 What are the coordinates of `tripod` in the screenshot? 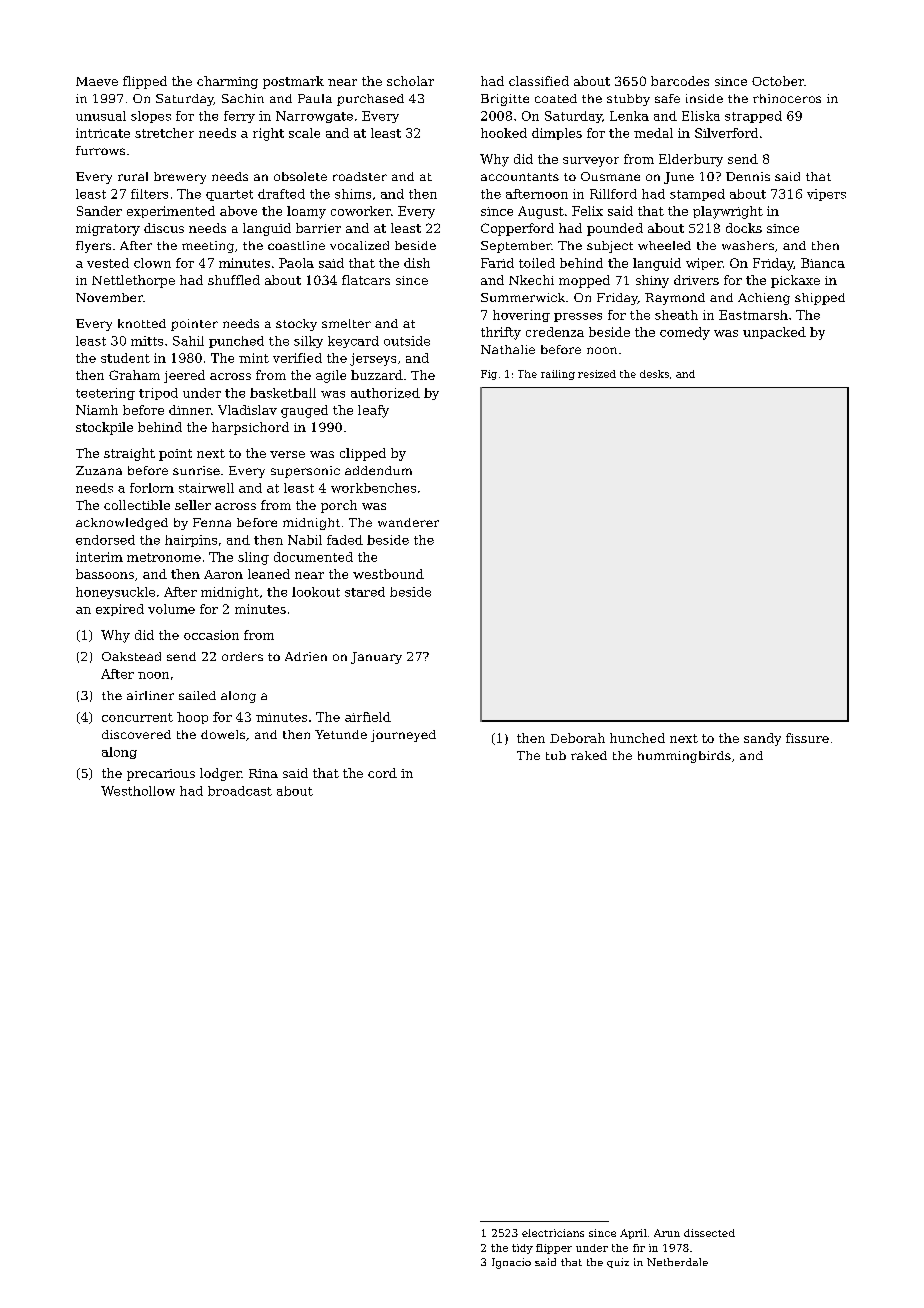 It's located at (158, 394).
